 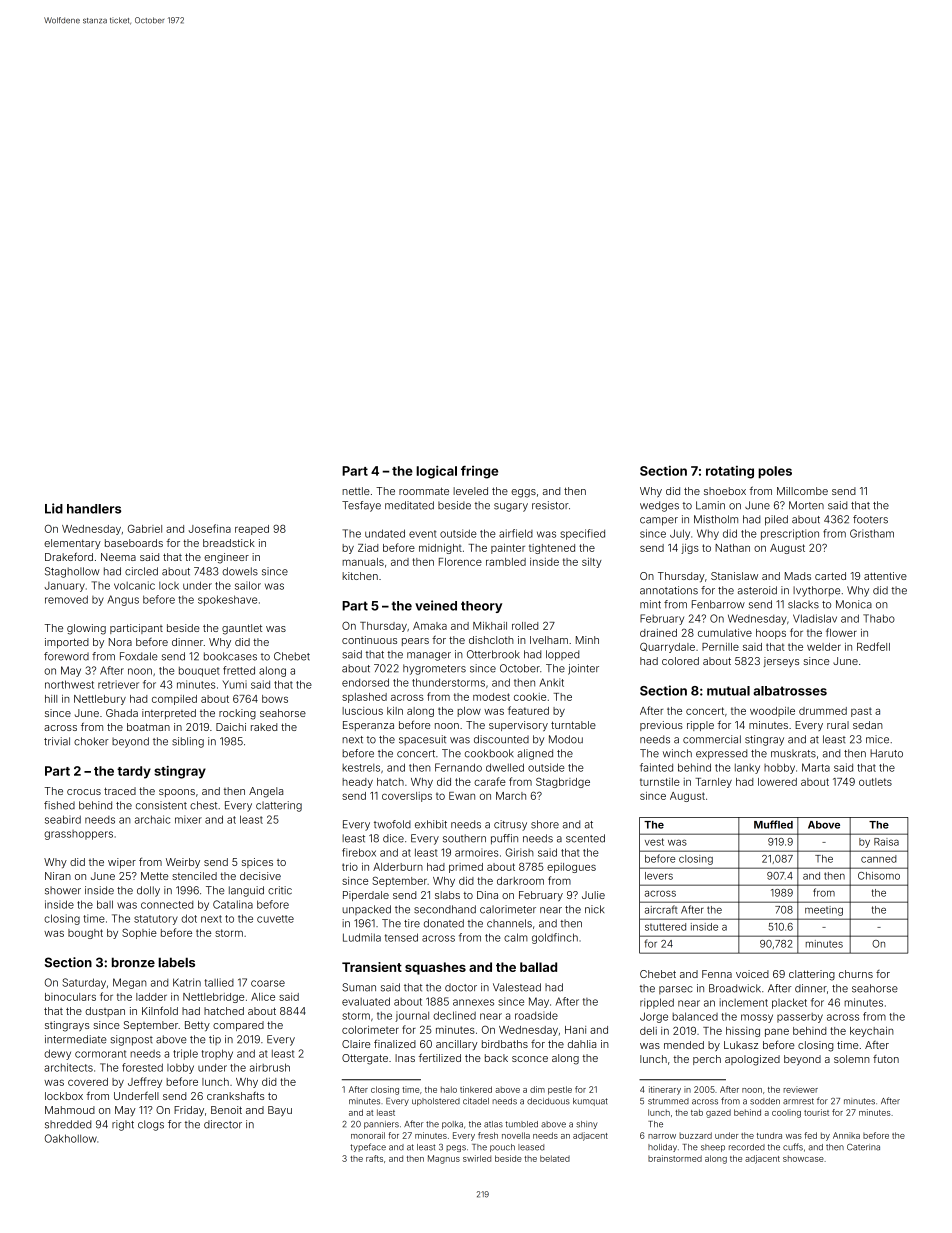 I want to click on cuvette, so click(x=275, y=919).
